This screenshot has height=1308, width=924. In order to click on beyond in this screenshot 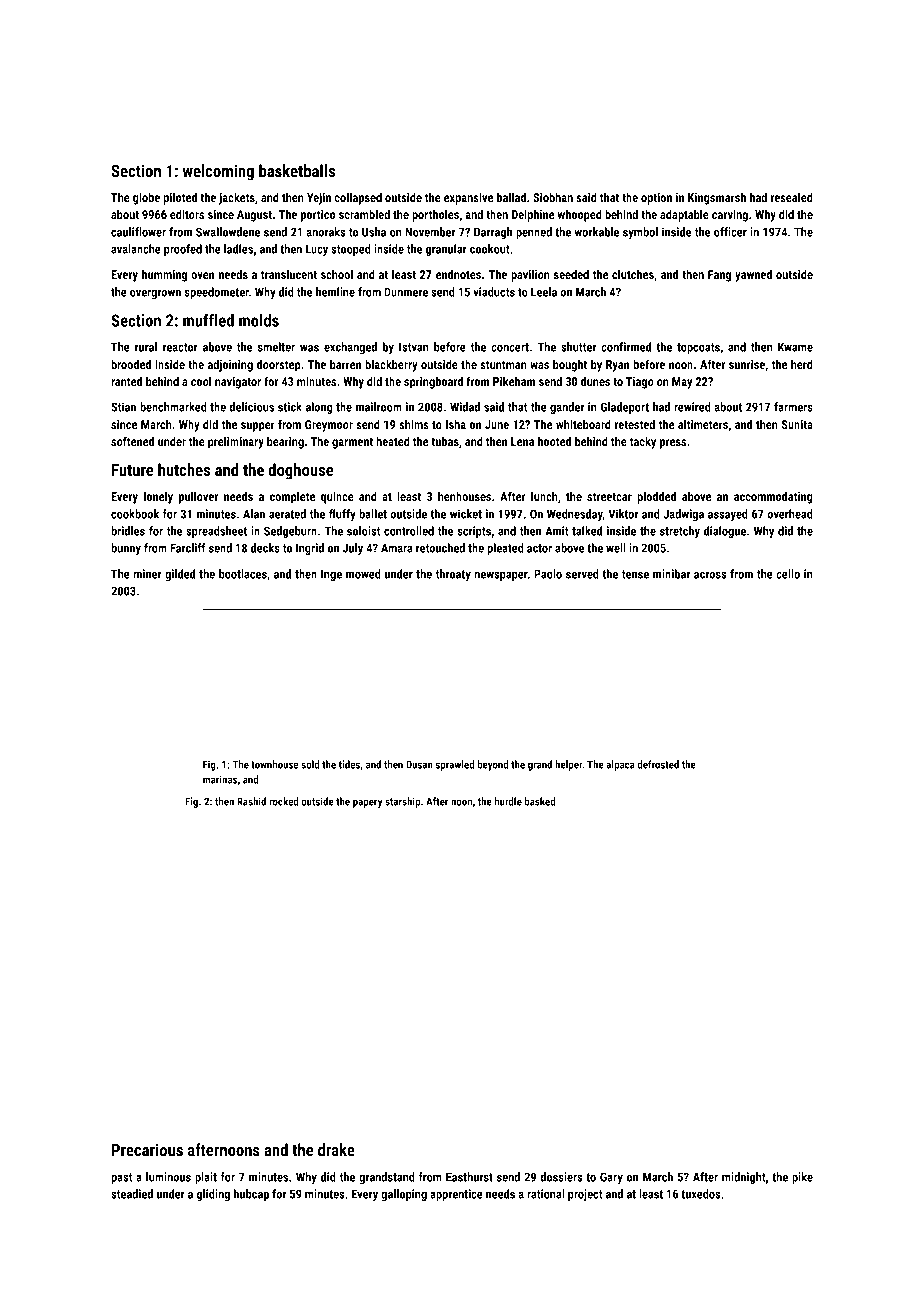, I will do `click(492, 765)`.
